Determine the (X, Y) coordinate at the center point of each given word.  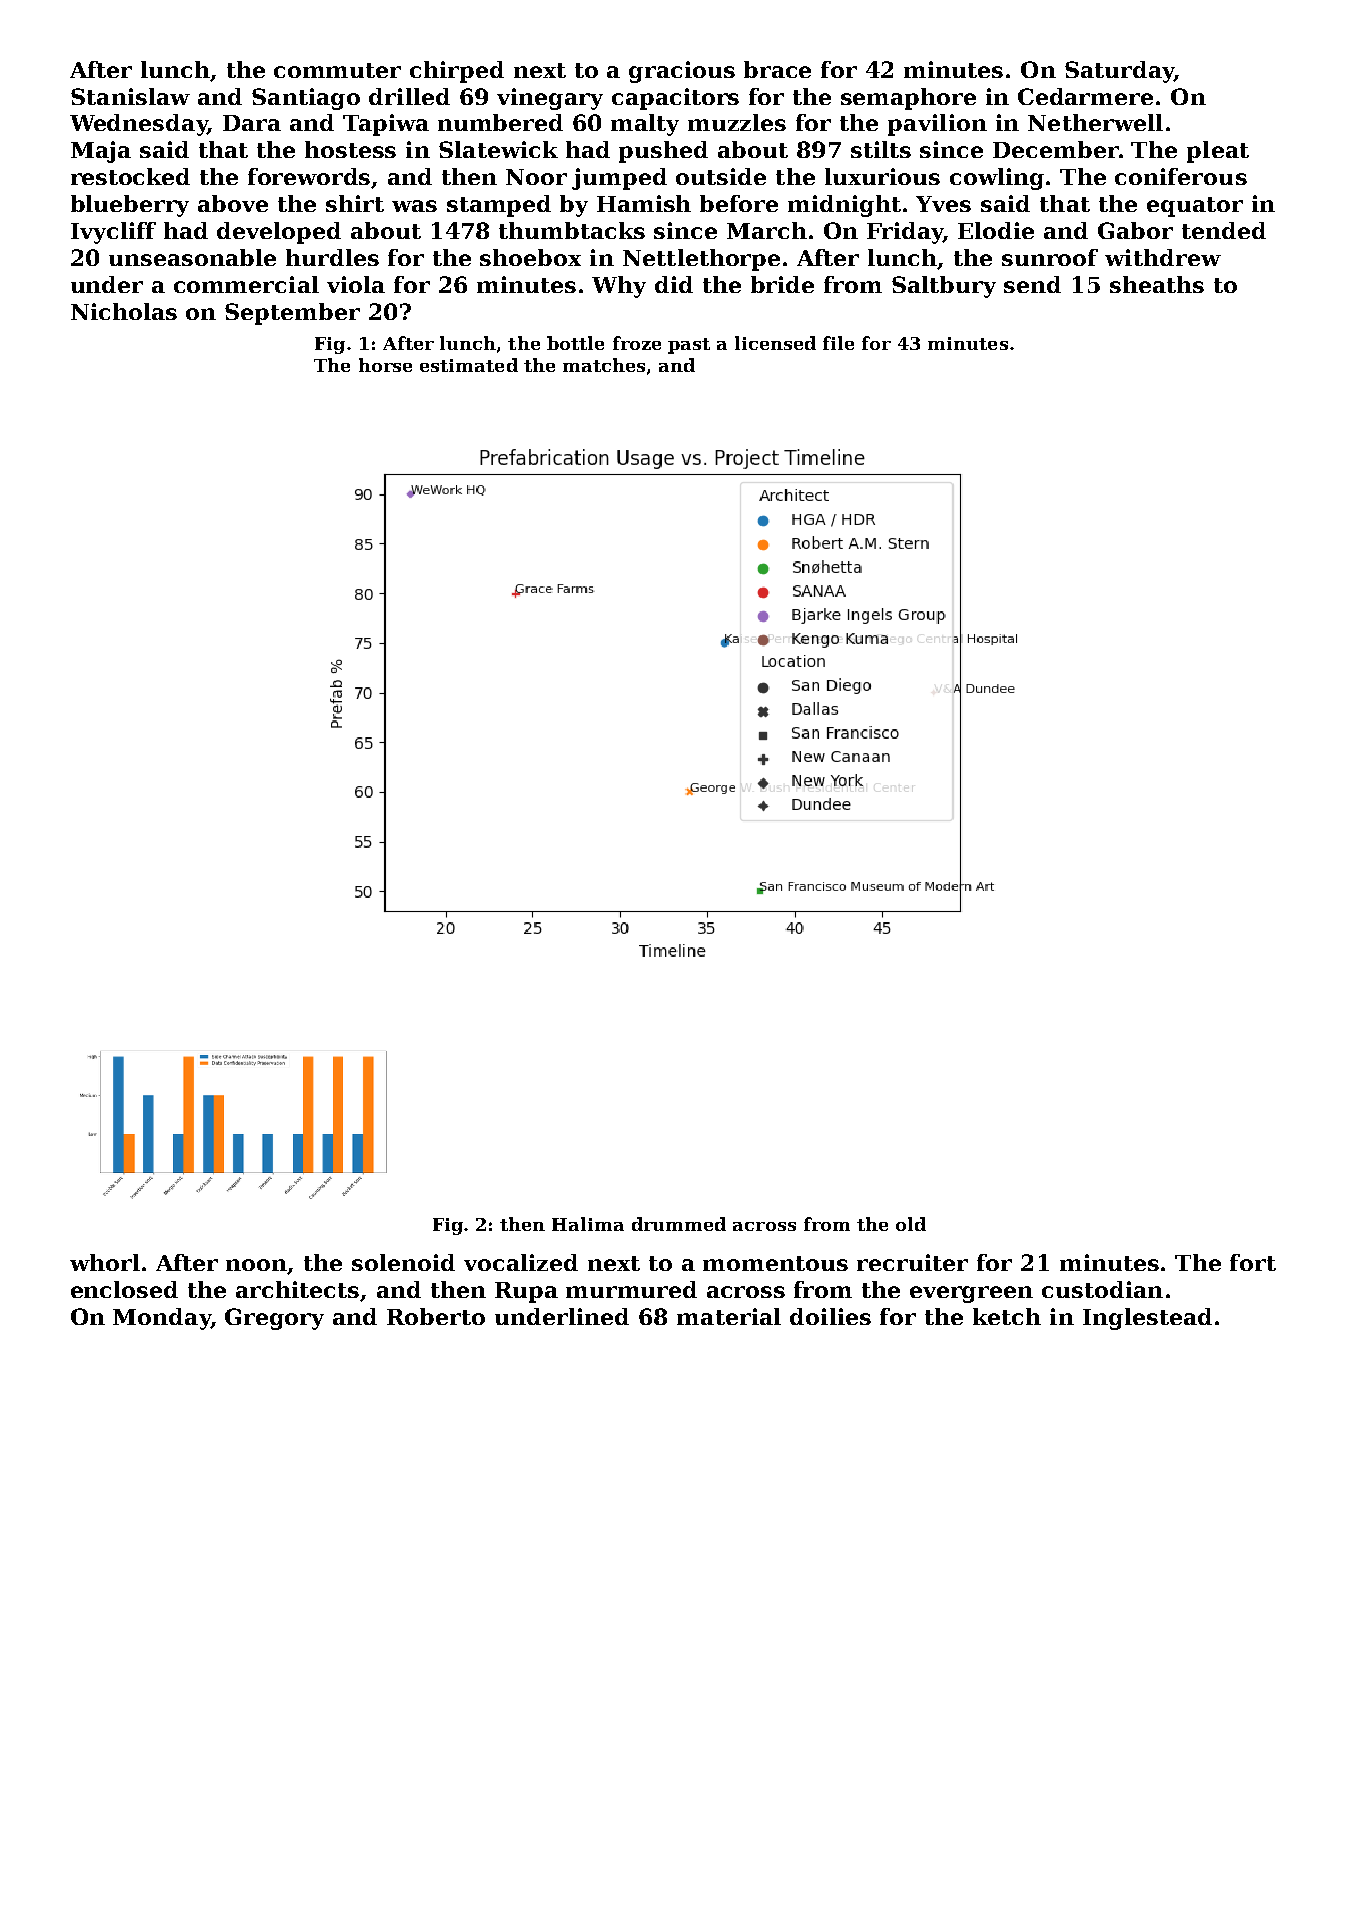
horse (385, 365)
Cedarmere (1085, 96)
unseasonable (192, 257)
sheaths (1157, 284)
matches (604, 365)
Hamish (644, 203)
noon (257, 1266)
